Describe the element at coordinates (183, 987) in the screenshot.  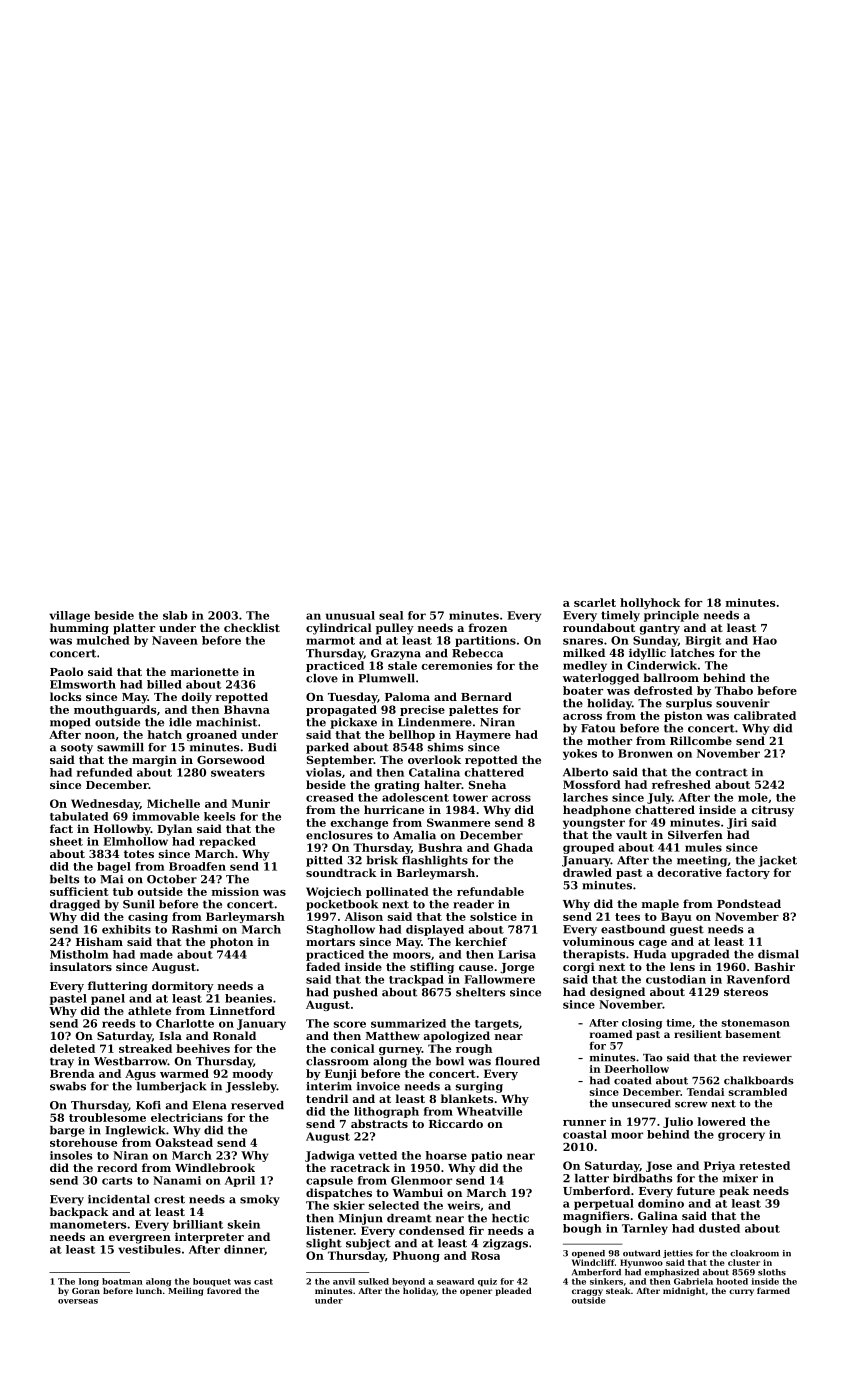
I see `dormitory` at that location.
